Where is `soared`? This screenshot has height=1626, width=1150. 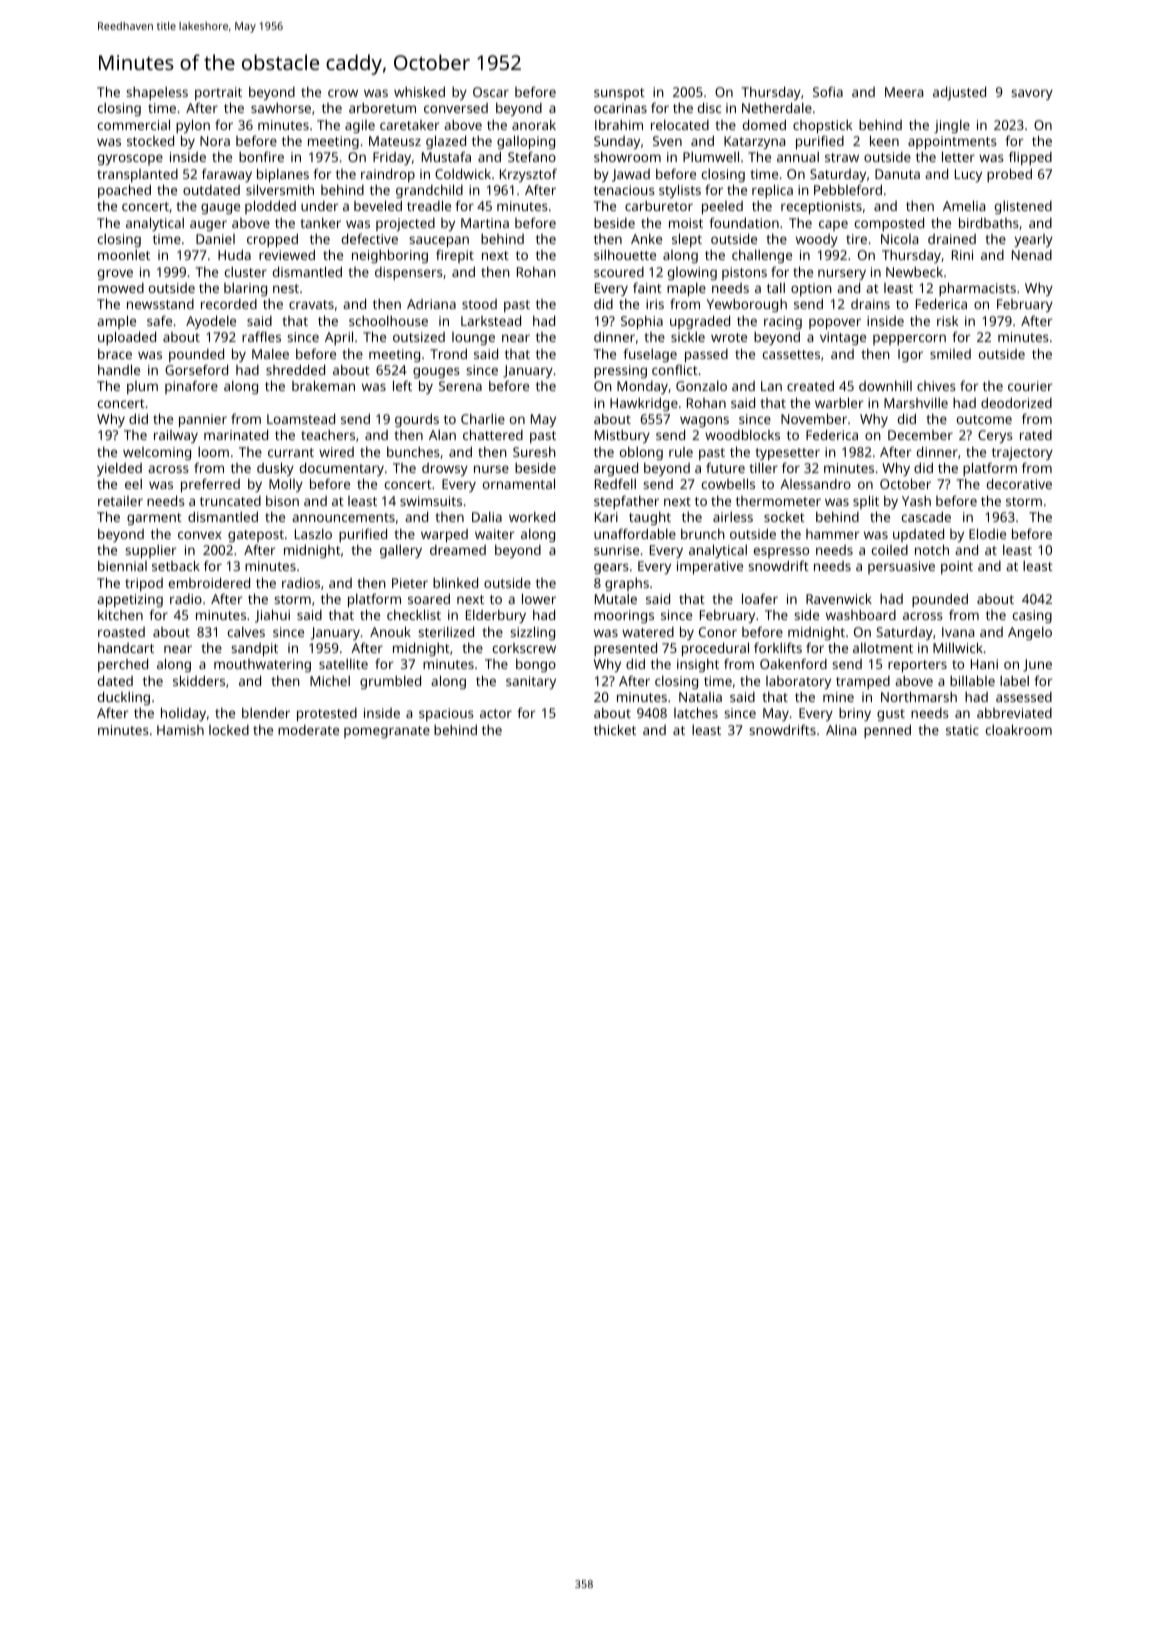 soared is located at coordinates (429, 598).
